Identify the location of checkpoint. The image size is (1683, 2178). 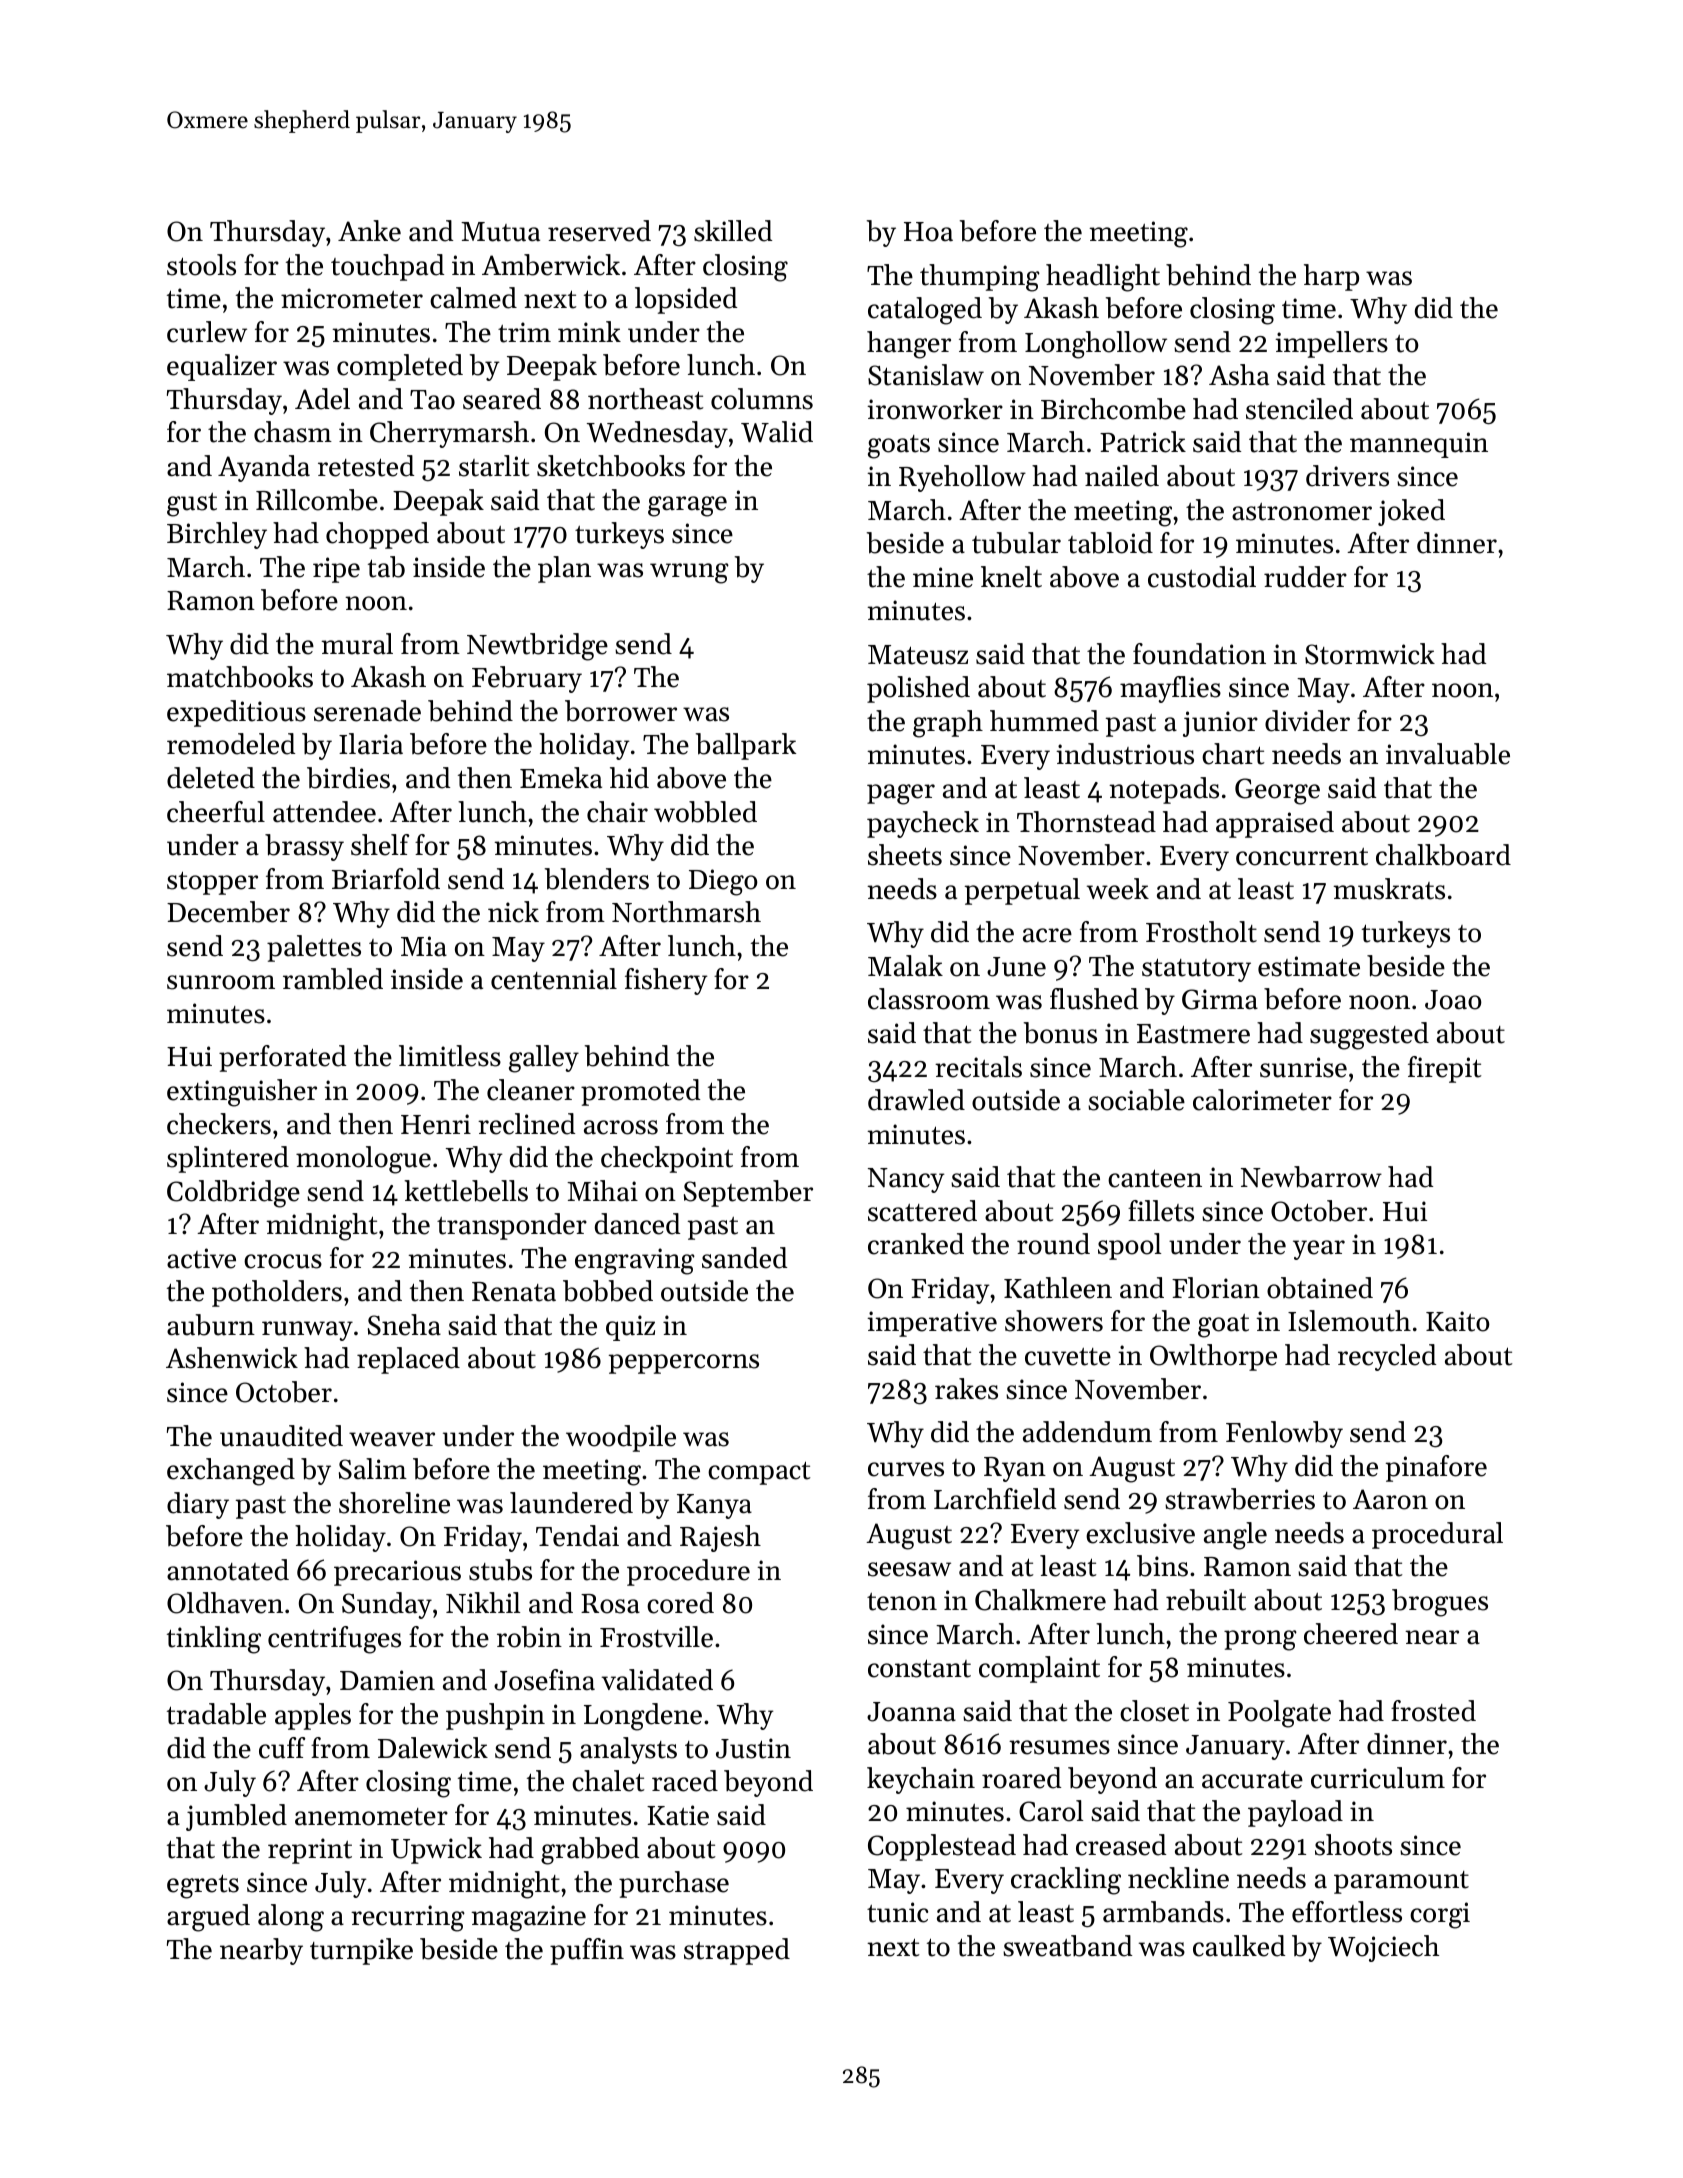
(667, 1159).
